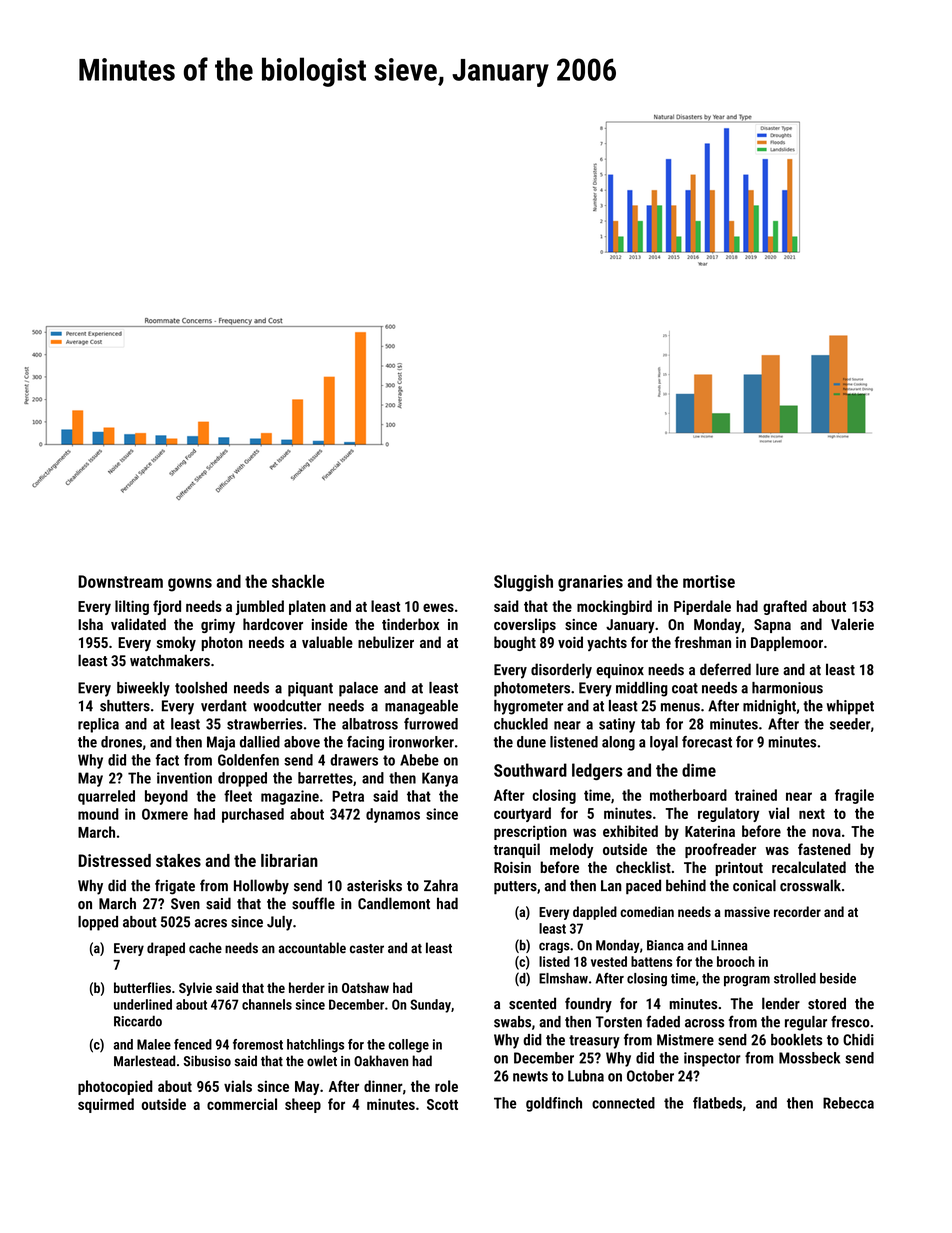 This image has height=1233, width=952. What do you see at coordinates (120, 581) in the image?
I see `Downstream` at bounding box center [120, 581].
